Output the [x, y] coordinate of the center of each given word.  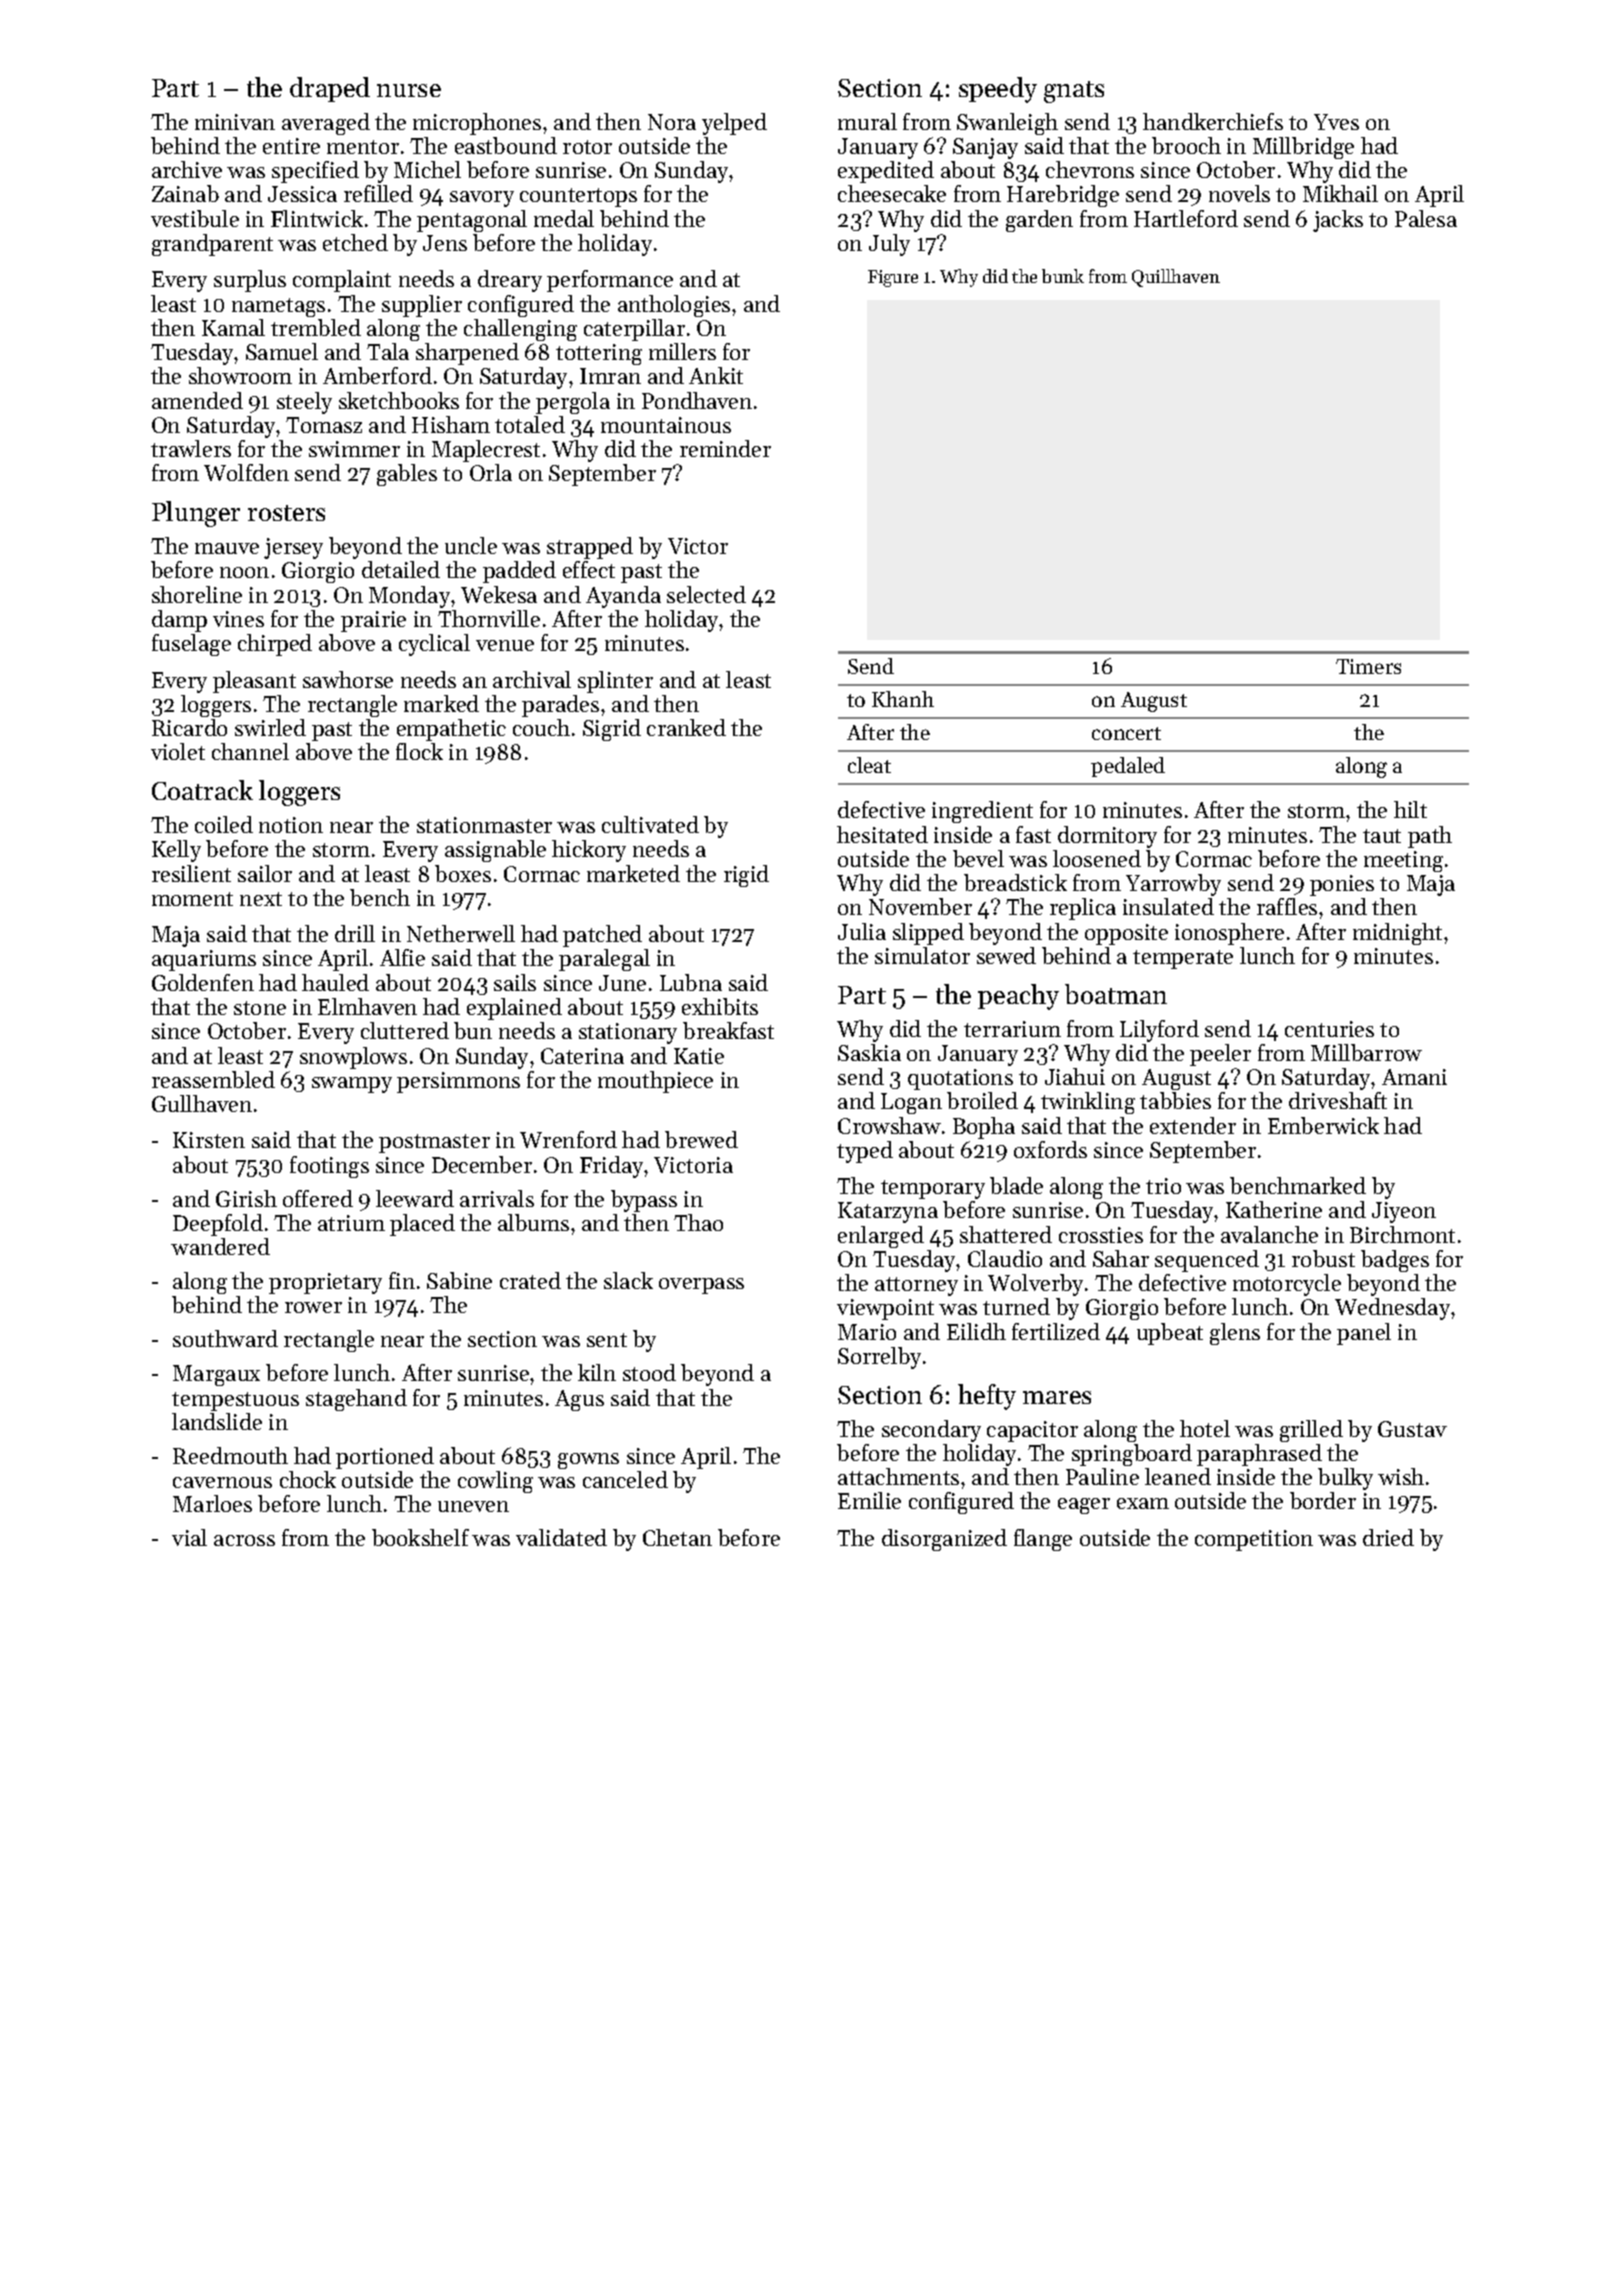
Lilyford [1159, 1031]
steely [304, 403]
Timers [1368, 666]
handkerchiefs [1213, 121]
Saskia [869, 1052]
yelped [734, 124]
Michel [427, 169]
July [889, 245]
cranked [686, 727]
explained [514, 1009]
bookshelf [420, 1537]
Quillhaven [1176, 278]
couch [541, 727]
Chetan [677, 1537]
